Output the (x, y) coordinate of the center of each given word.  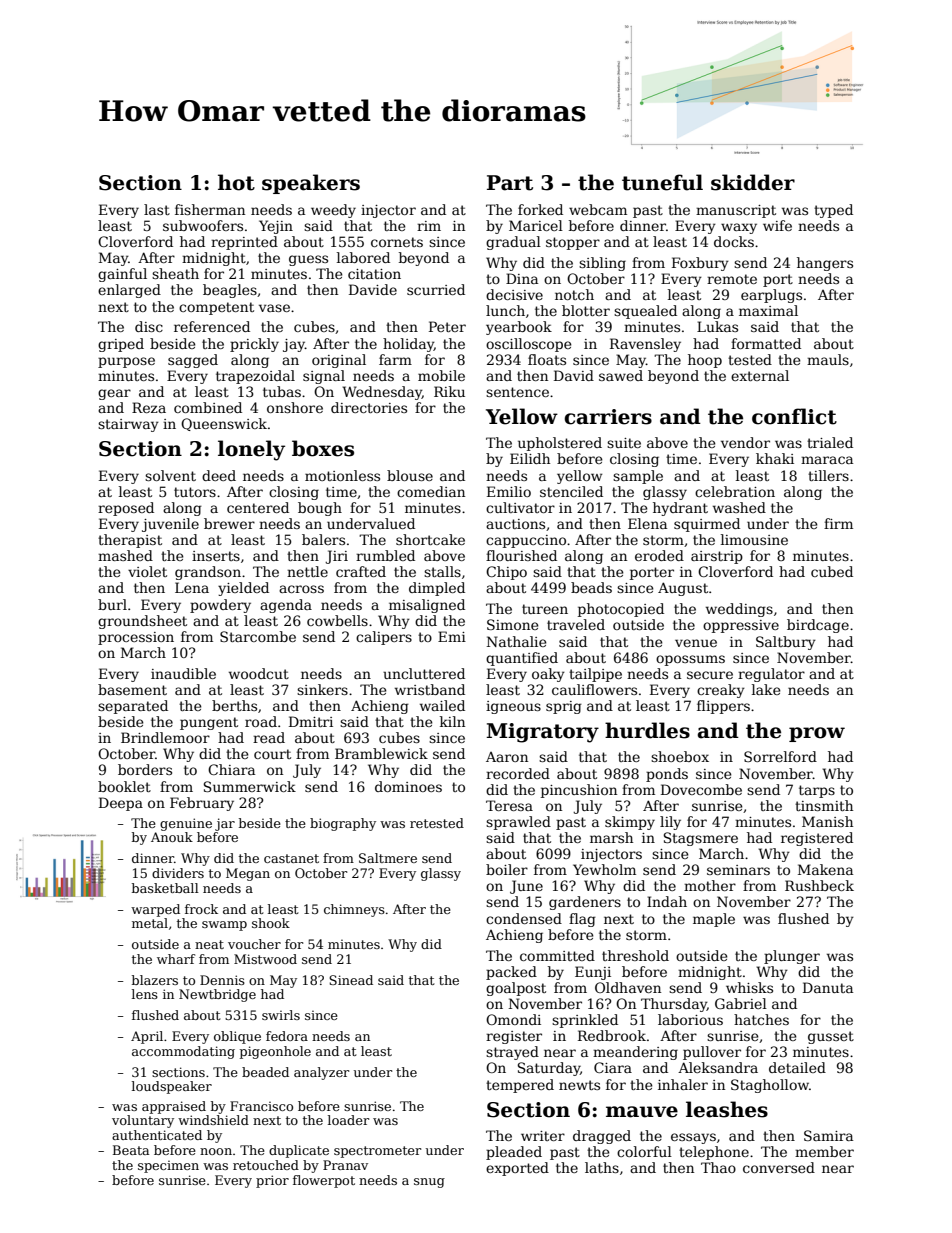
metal (150, 923)
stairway (128, 425)
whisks (749, 987)
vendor (745, 442)
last (157, 209)
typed (833, 211)
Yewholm (604, 869)
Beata (131, 1150)
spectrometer (377, 1152)
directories (369, 407)
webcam (598, 209)
